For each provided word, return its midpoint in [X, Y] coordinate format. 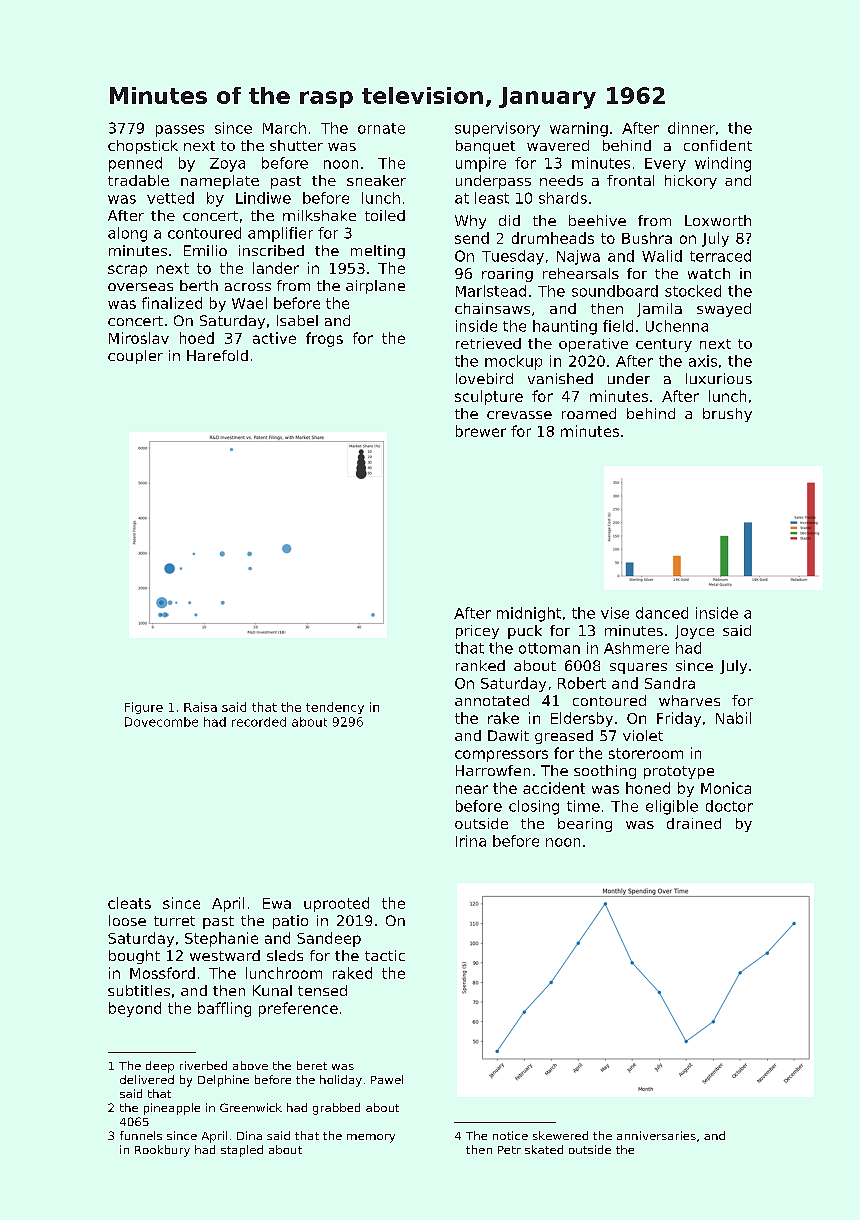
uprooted [336, 904]
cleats [129, 903]
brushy [727, 415]
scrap [127, 271]
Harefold [217, 355]
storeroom [646, 753]
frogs [324, 339]
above [250, 1065]
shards [563, 198]
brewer [481, 431]
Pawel [387, 1079]
